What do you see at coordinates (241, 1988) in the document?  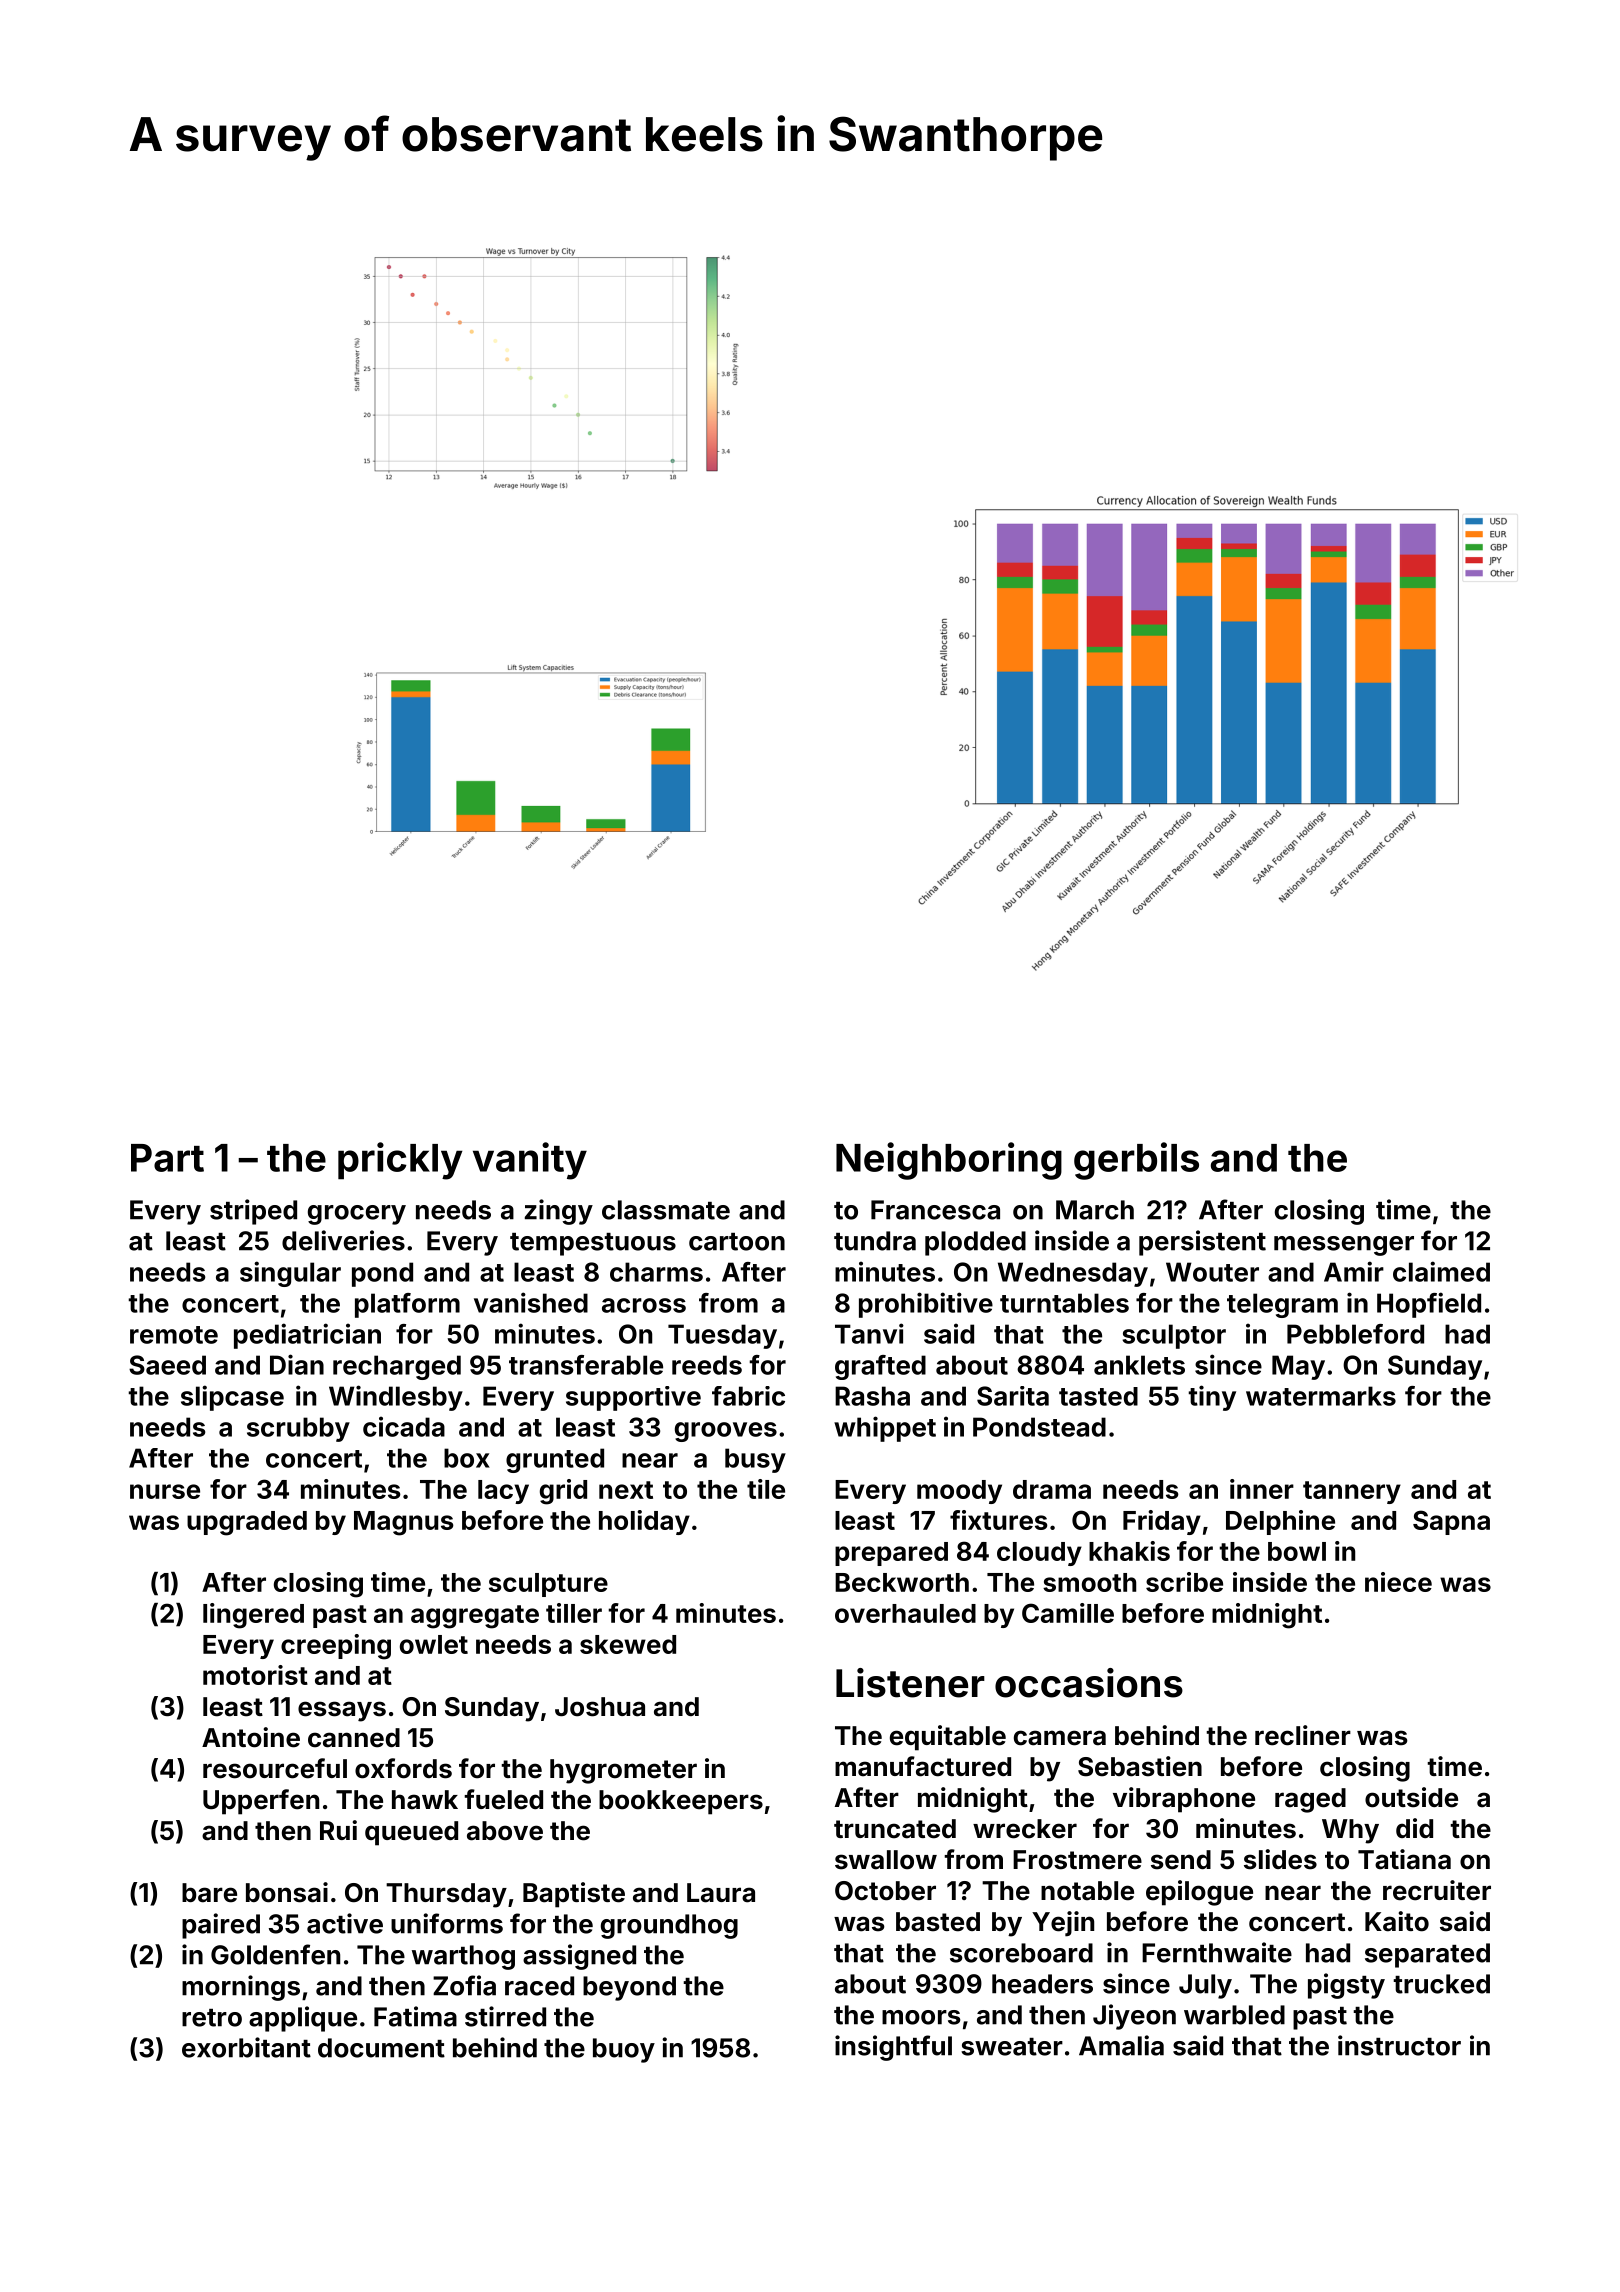 I see `mornings` at bounding box center [241, 1988].
